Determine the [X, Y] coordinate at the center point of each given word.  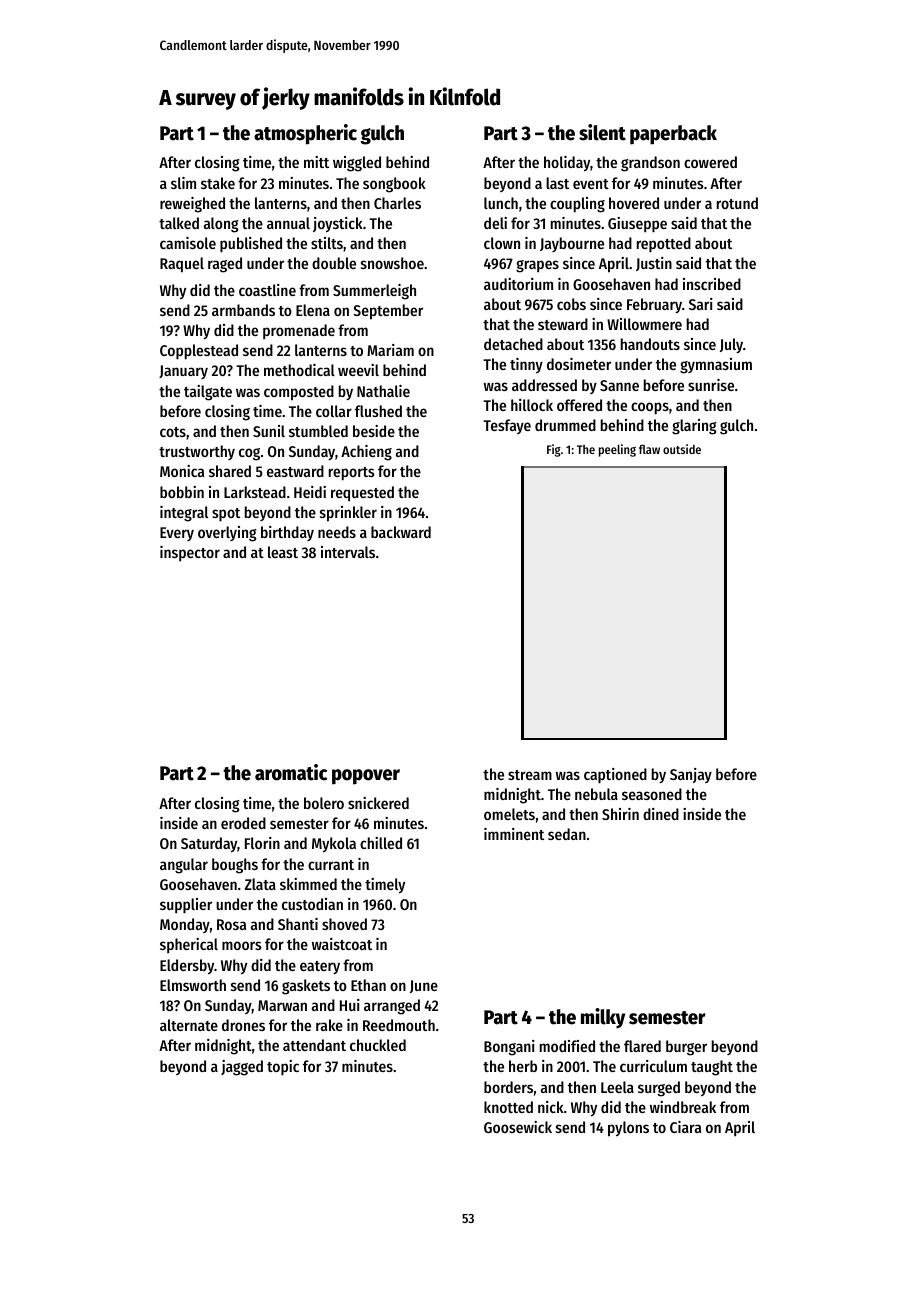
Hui [350, 1005]
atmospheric [305, 134]
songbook [394, 185]
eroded [243, 823]
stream [530, 775]
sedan [567, 834]
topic [283, 1067]
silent [602, 132]
